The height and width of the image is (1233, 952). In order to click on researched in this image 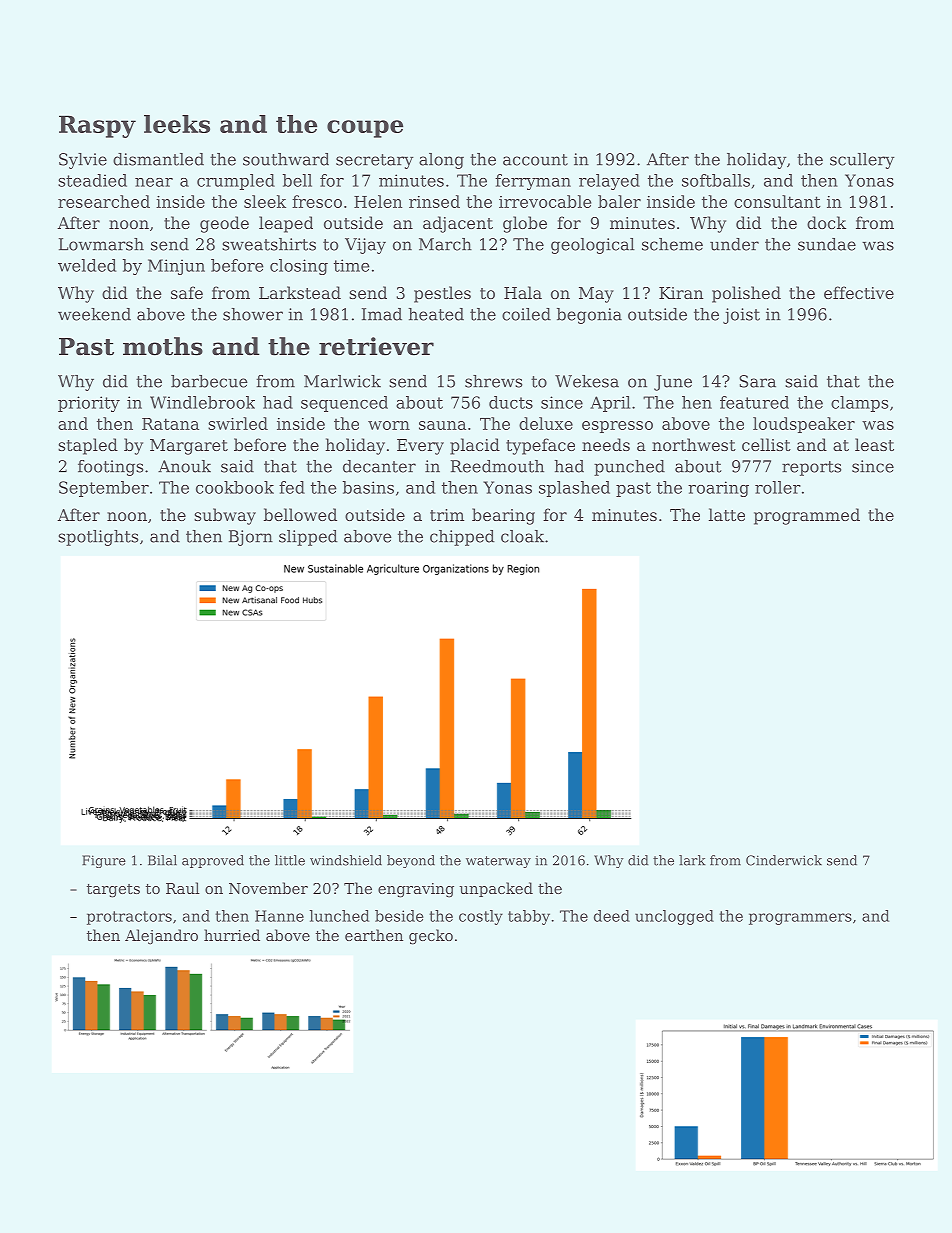, I will do `click(104, 201)`.
